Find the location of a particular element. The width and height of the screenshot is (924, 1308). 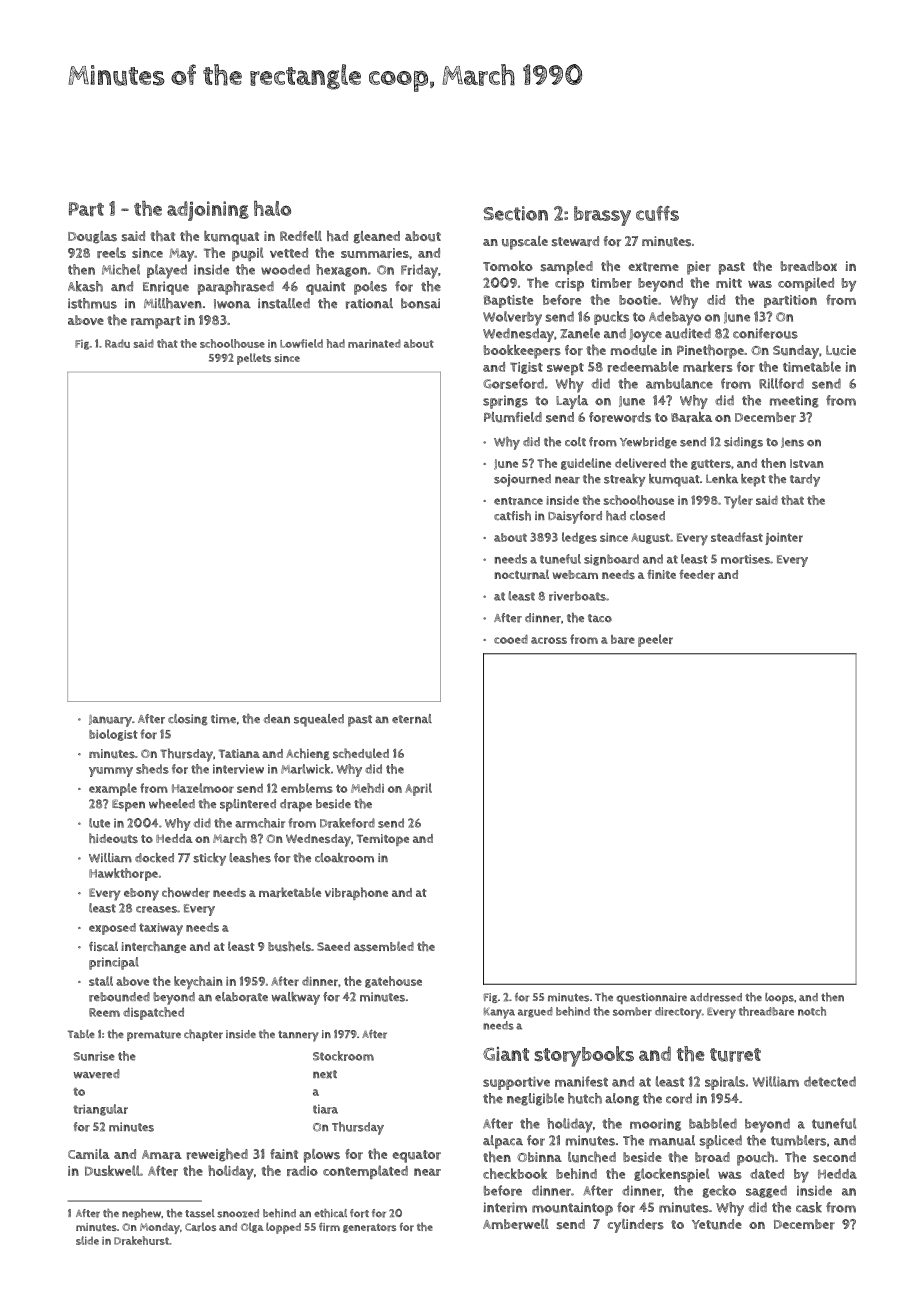

closing is located at coordinates (188, 720).
